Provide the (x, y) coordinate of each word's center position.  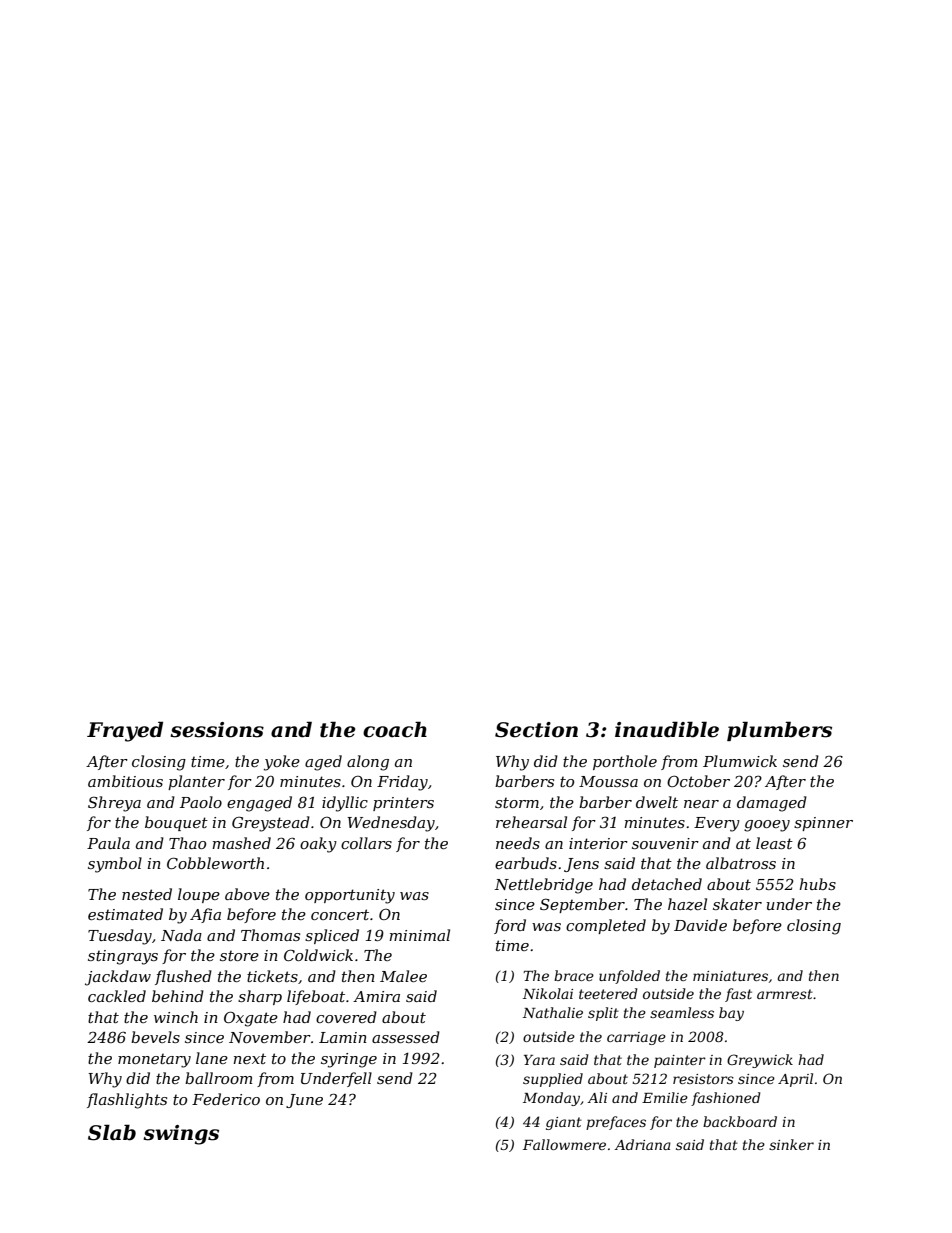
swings (181, 1135)
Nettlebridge (544, 886)
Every (717, 824)
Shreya (114, 804)
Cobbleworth (215, 863)
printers (403, 804)
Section (536, 730)
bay (731, 1014)
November (270, 1037)
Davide (700, 925)
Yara (539, 1060)
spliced (332, 936)
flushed (183, 977)
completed (606, 926)
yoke (282, 763)
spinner (823, 824)
